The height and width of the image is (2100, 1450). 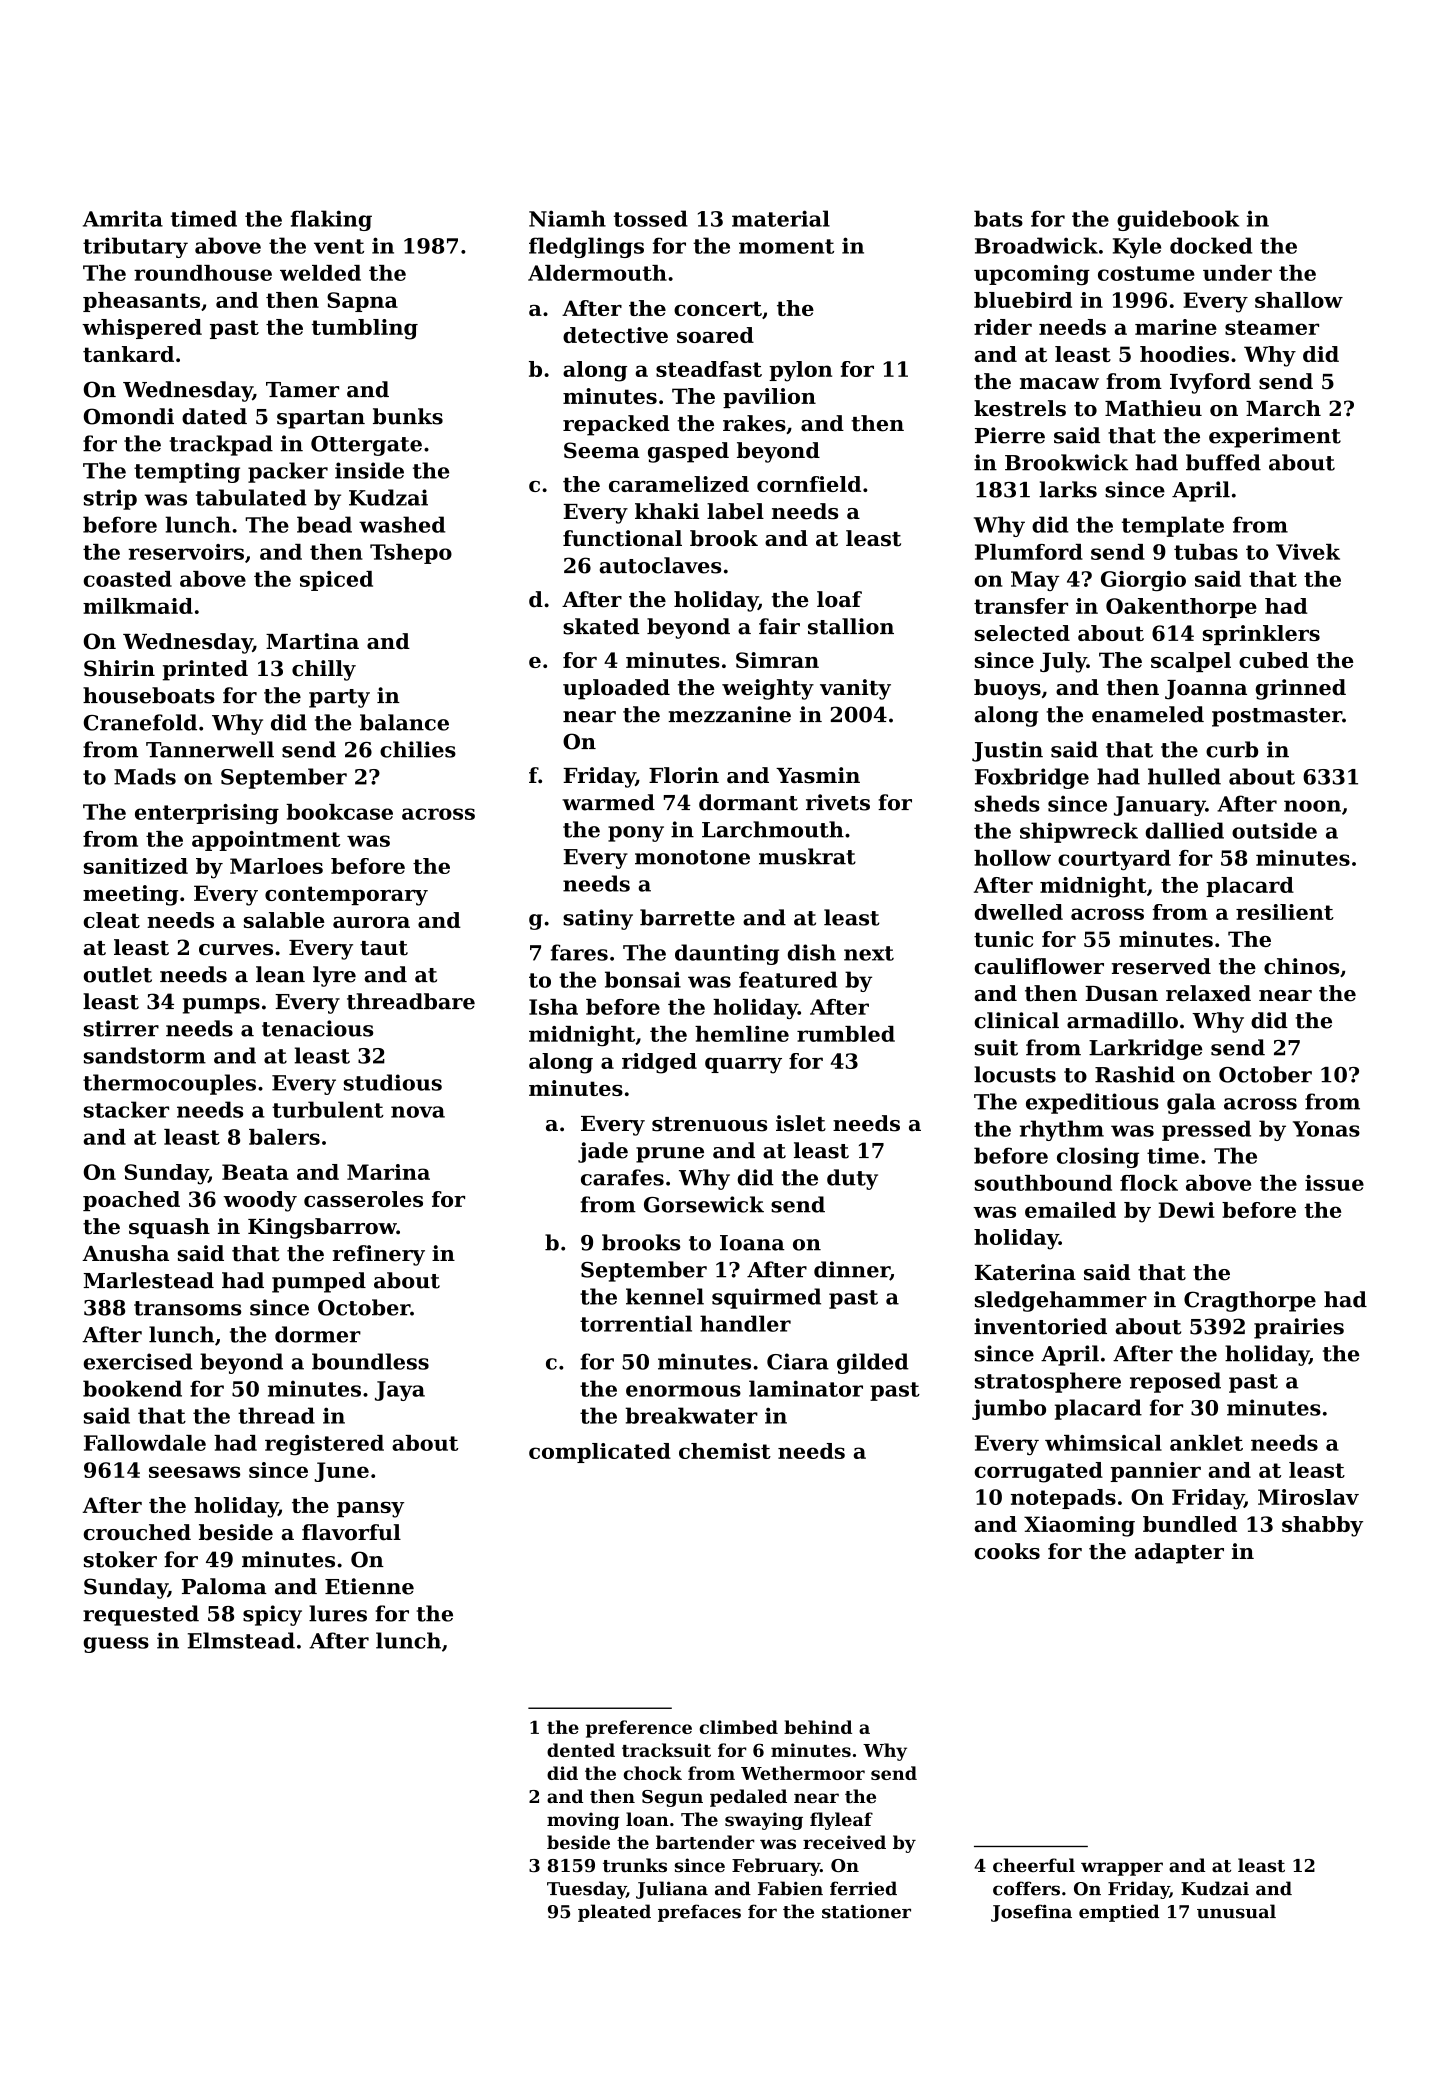 I want to click on guidebook, so click(x=1178, y=220).
